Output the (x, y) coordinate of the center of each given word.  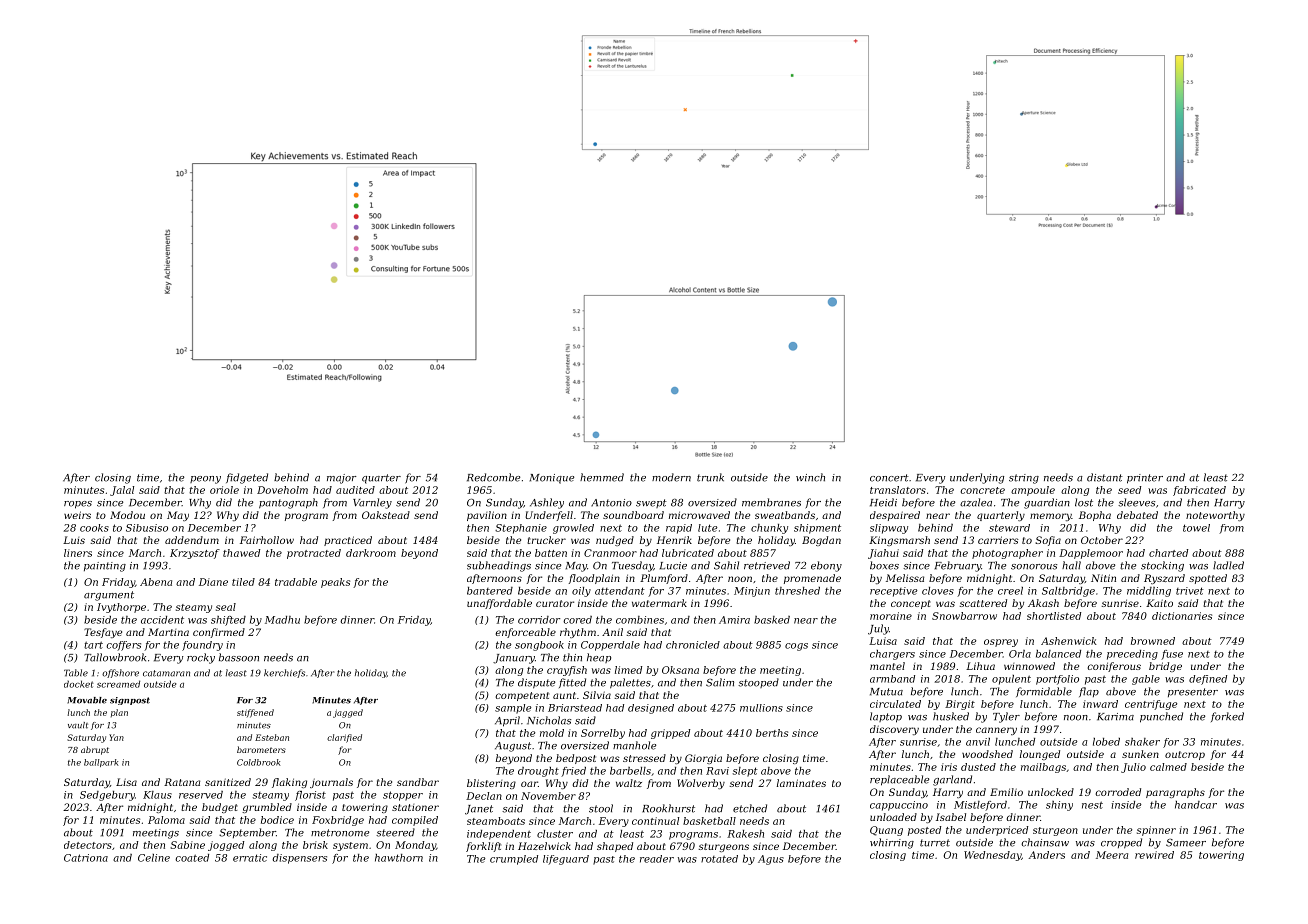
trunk (710, 477)
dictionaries (1182, 616)
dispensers (299, 859)
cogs (796, 647)
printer (1145, 479)
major (342, 479)
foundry (202, 646)
